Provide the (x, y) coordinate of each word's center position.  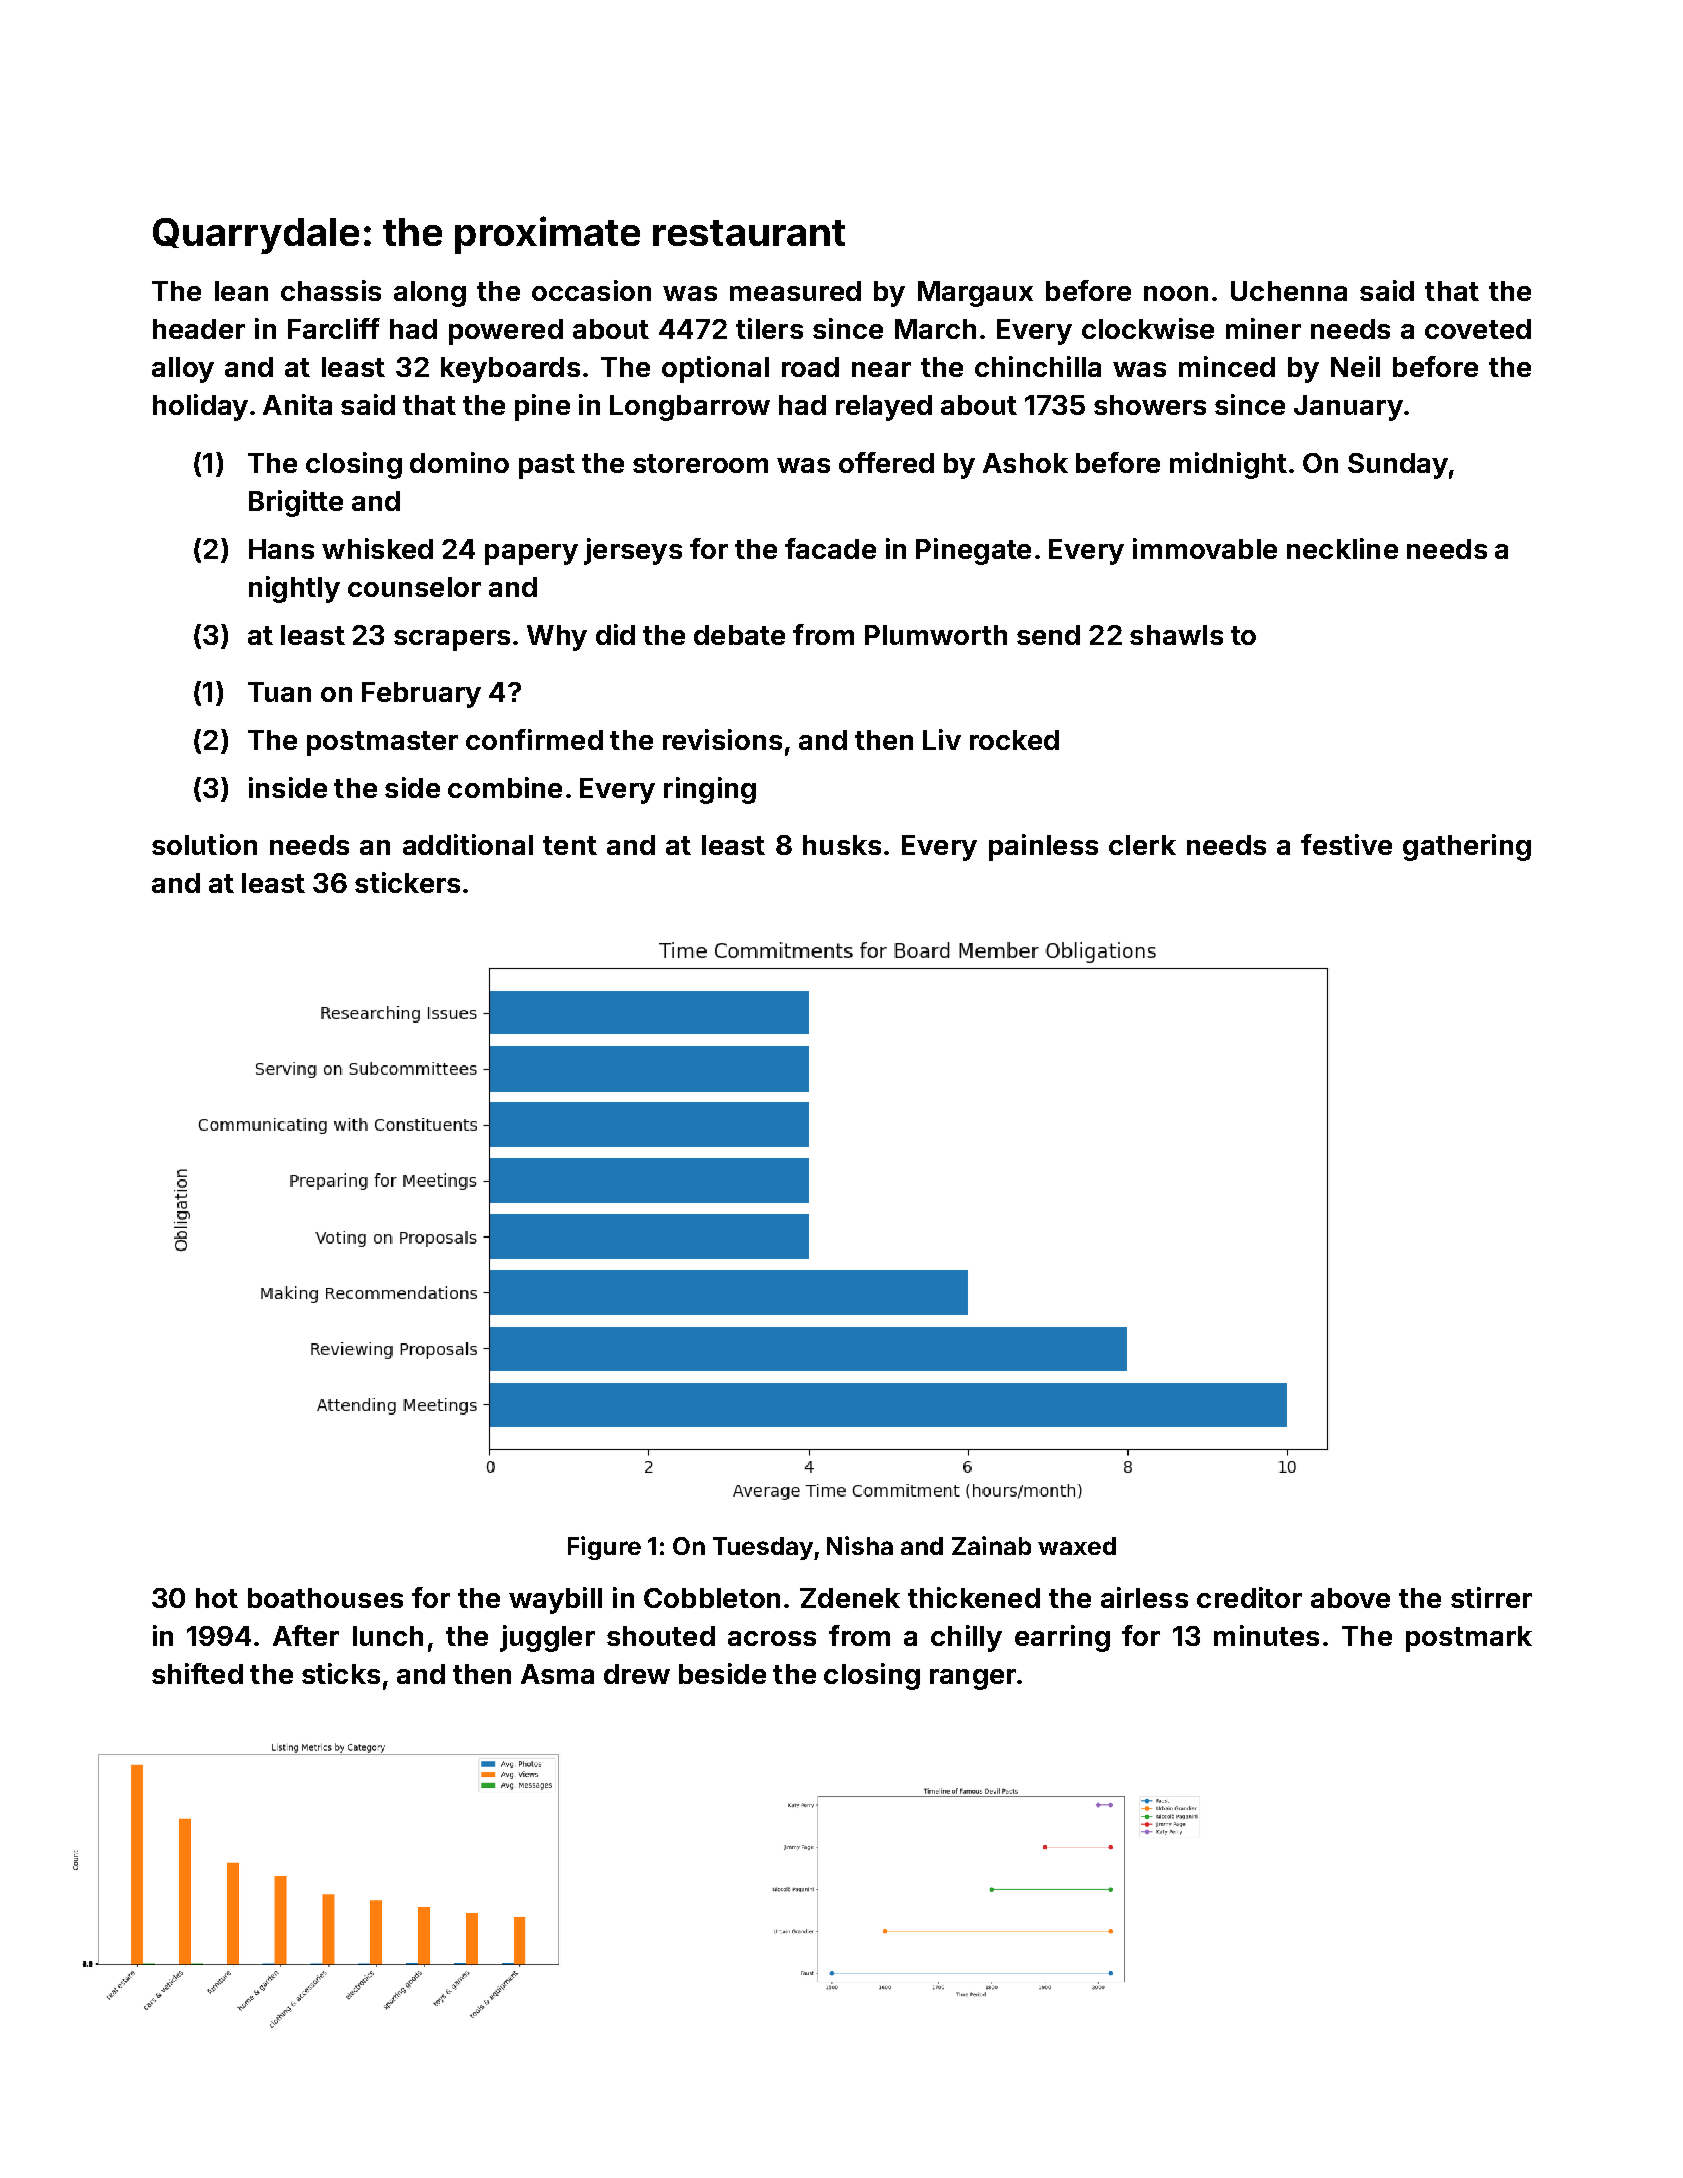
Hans (281, 549)
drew (637, 1674)
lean (241, 291)
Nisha (860, 1545)
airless (1144, 1597)
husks (842, 845)
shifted (197, 1673)
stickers (407, 882)
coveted (1478, 329)
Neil (1355, 366)
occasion (591, 290)
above (1350, 1598)
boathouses (325, 1598)
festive (1346, 844)
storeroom (700, 463)
